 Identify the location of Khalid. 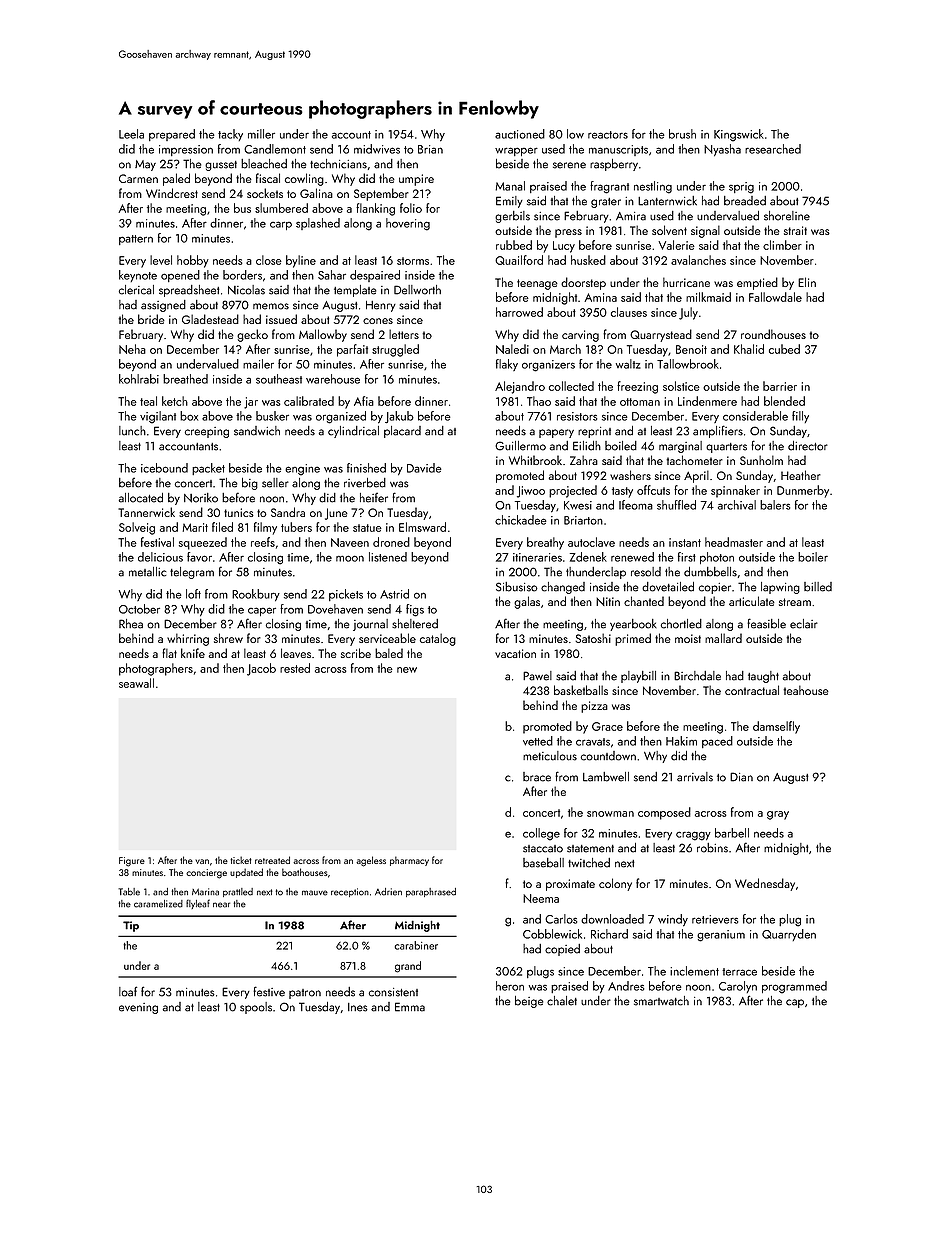
(749, 349).
